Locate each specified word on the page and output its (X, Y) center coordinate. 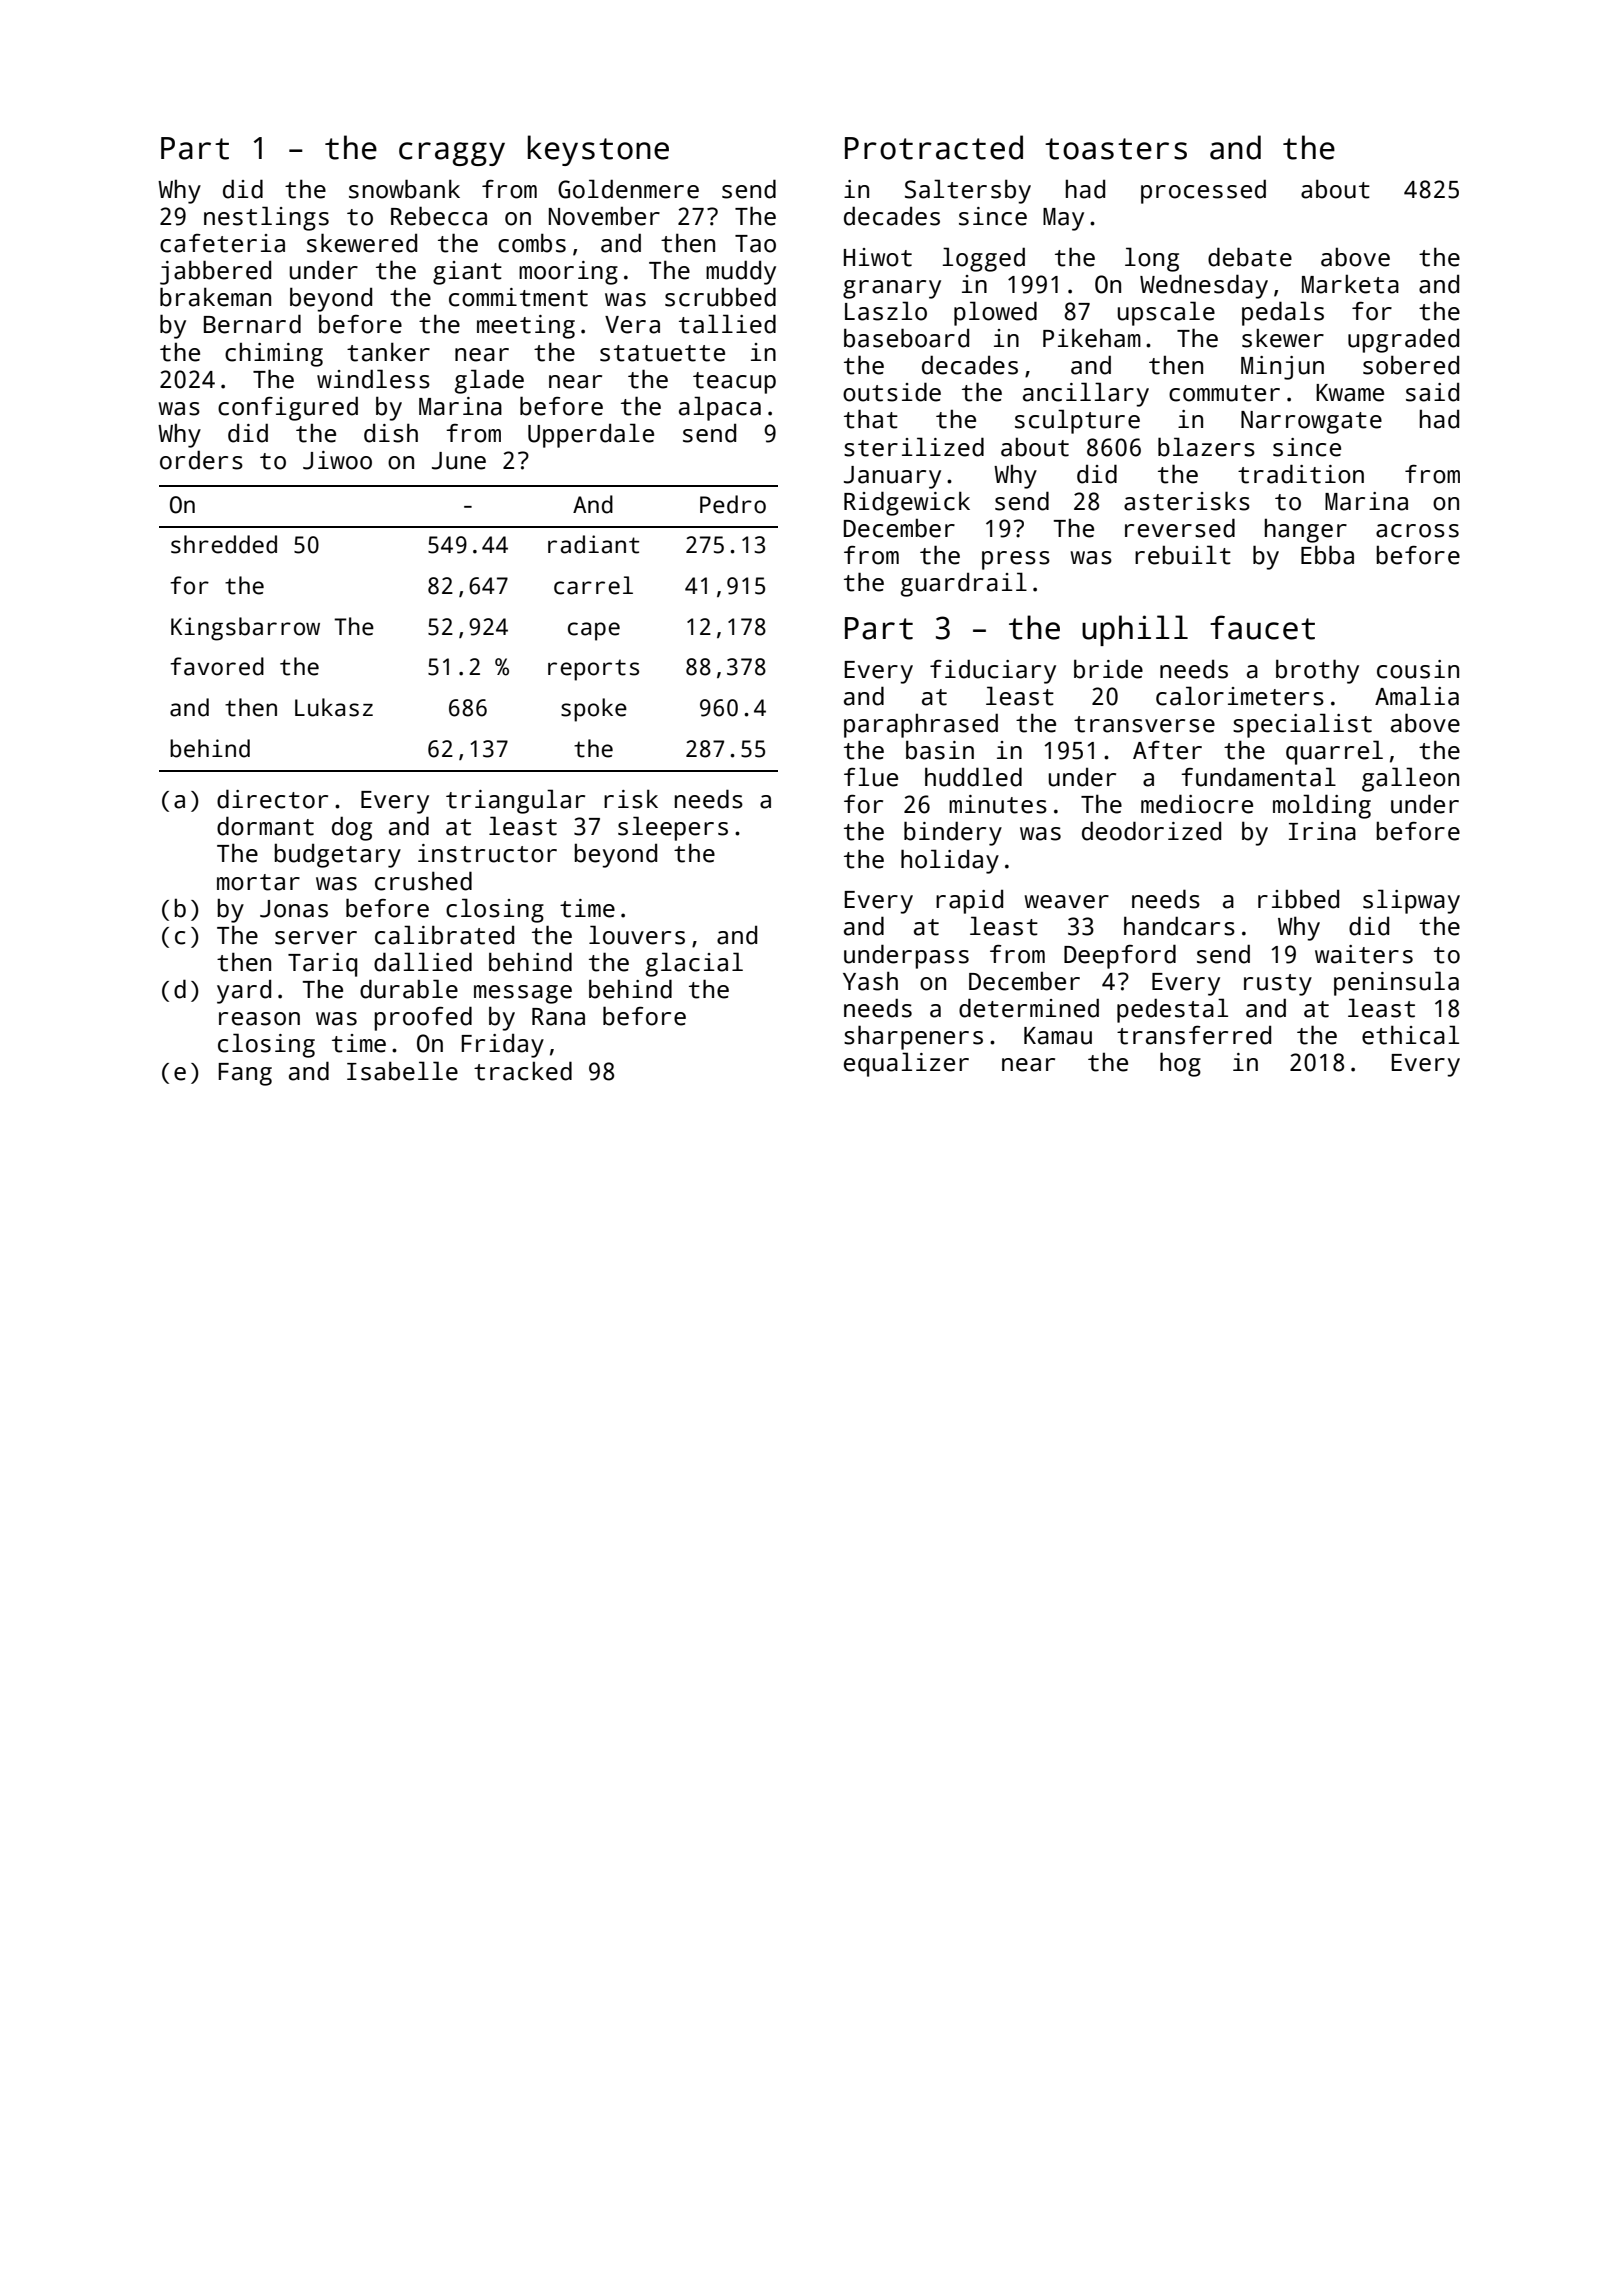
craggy (452, 154)
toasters (1116, 149)
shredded (224, 544)
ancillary (1086, 394)
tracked (523, 1071)
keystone (598, 150)
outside (892, 392)
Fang (245, 1074)
